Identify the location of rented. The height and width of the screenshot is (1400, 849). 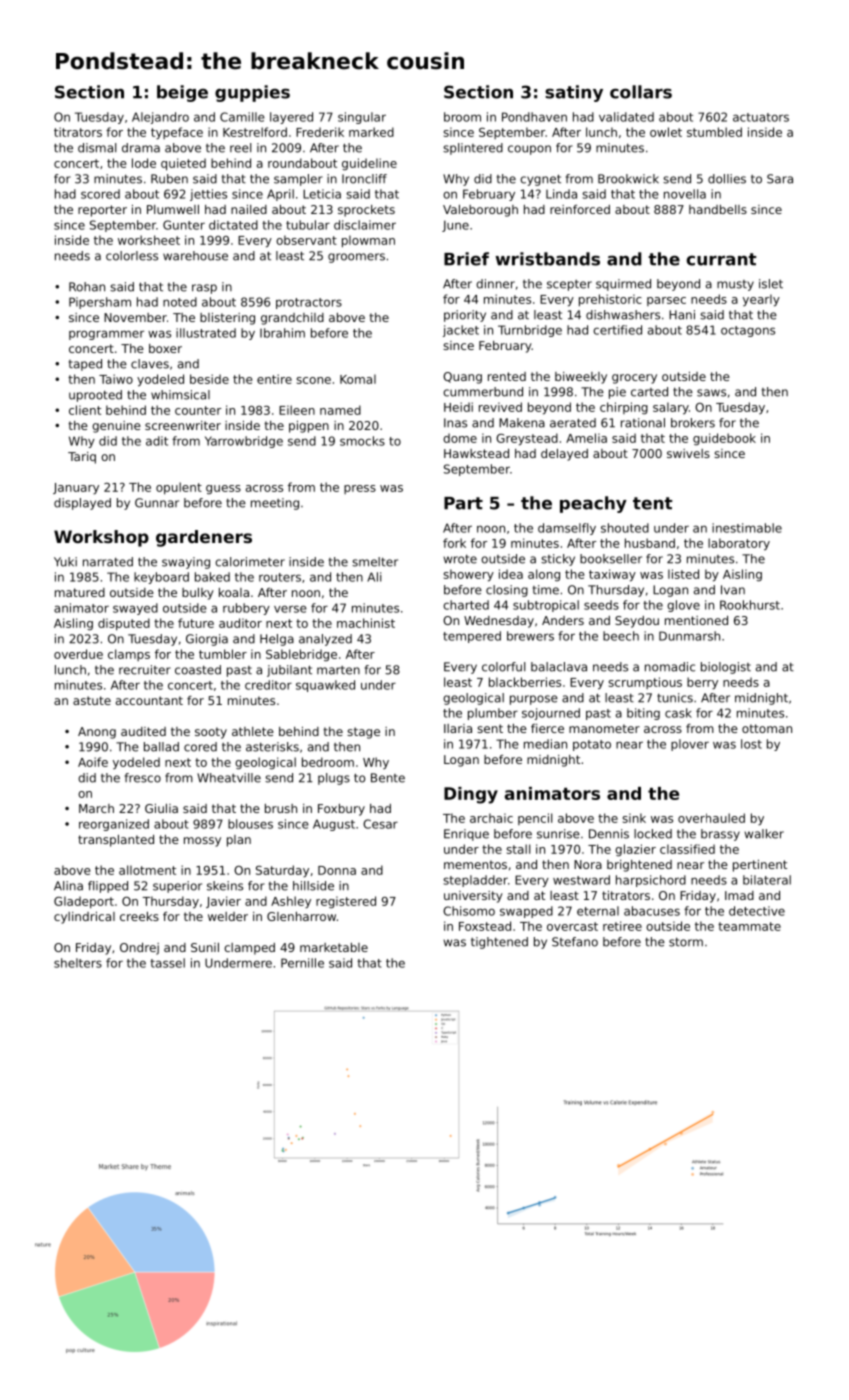
(507, 376).
